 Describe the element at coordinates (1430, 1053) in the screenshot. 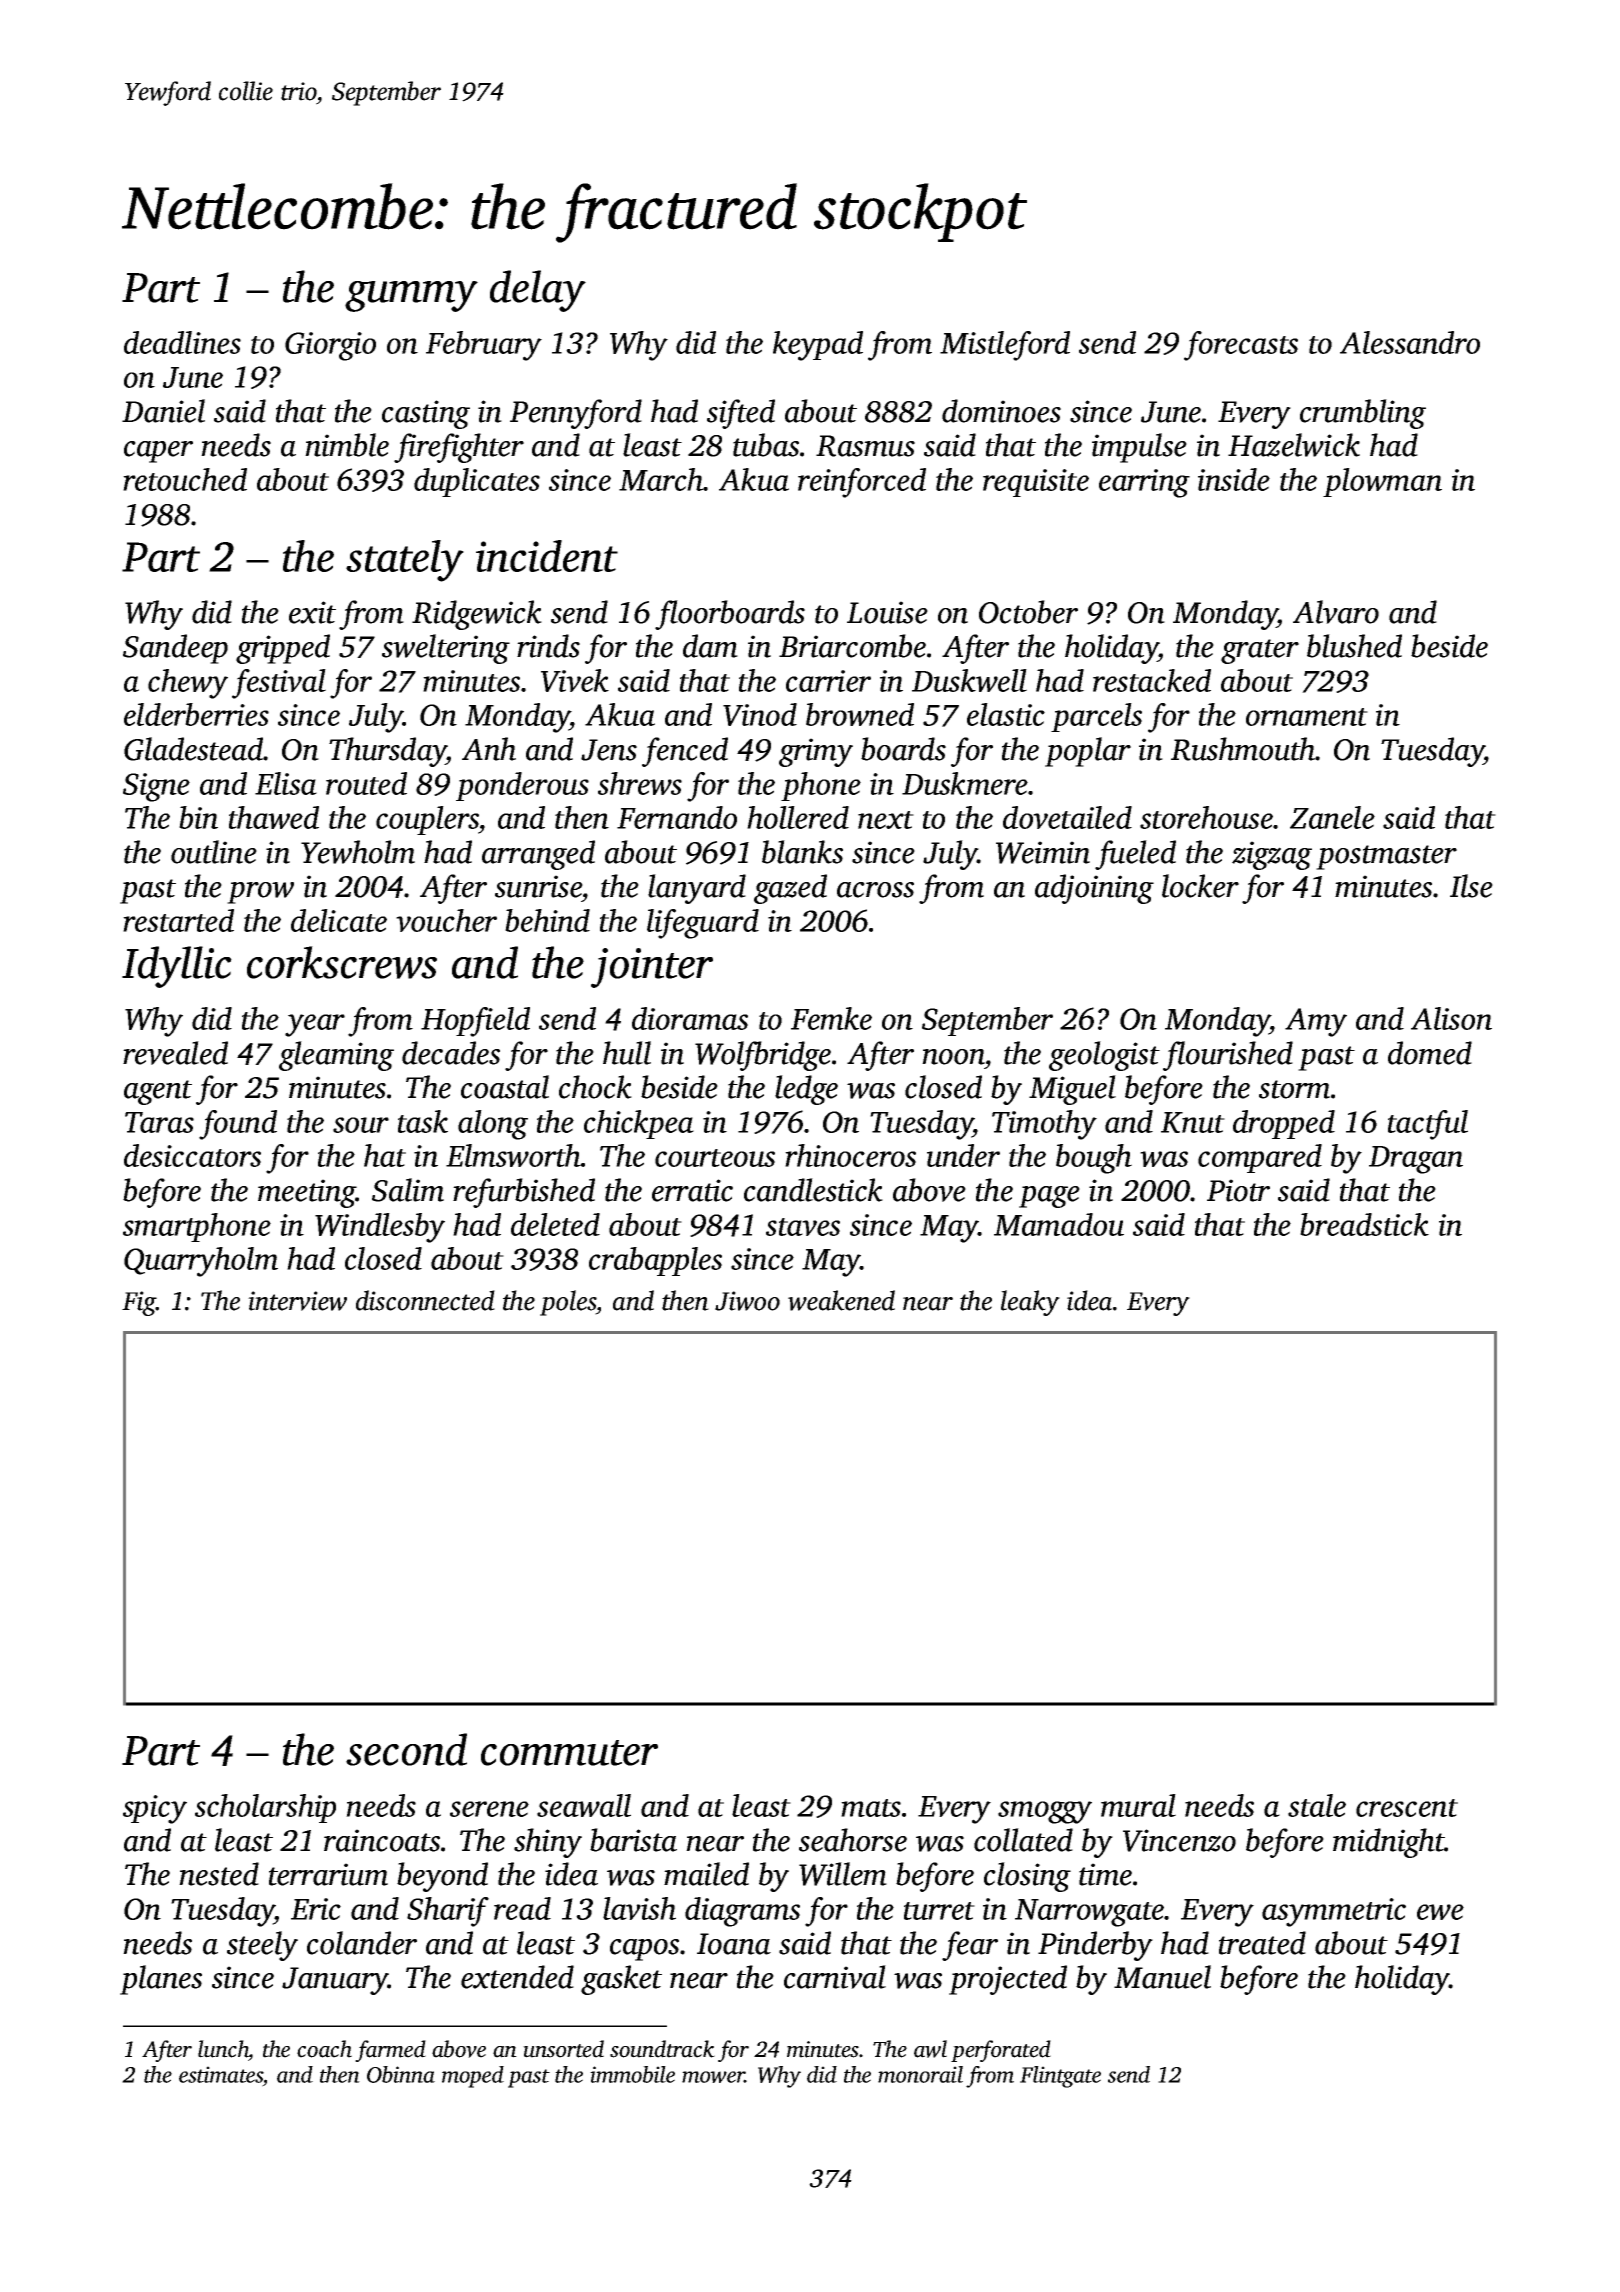

I see `domed` at that location.
